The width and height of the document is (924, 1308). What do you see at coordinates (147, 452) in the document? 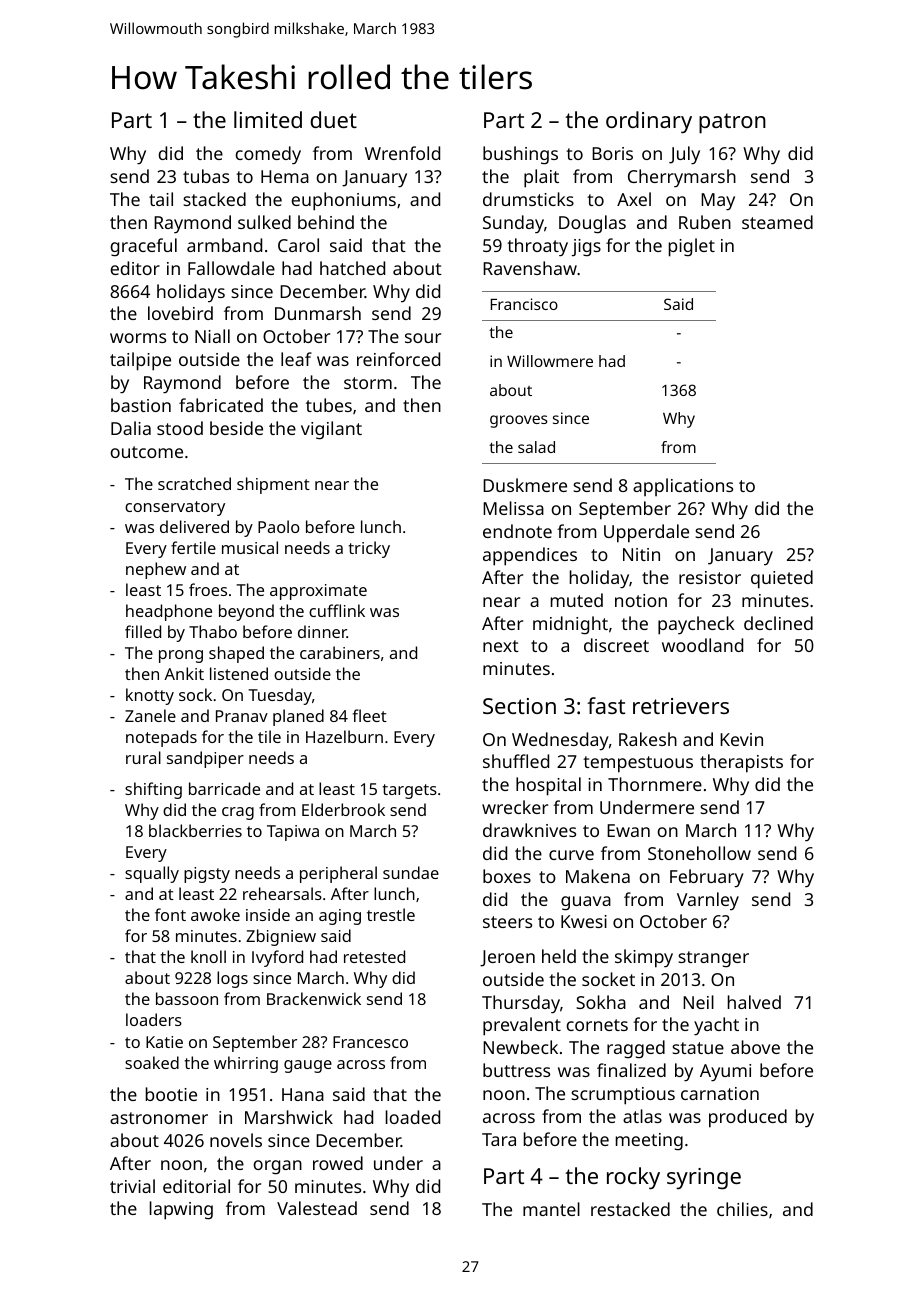
I see `outcome` at bounding box center [147, 452].
